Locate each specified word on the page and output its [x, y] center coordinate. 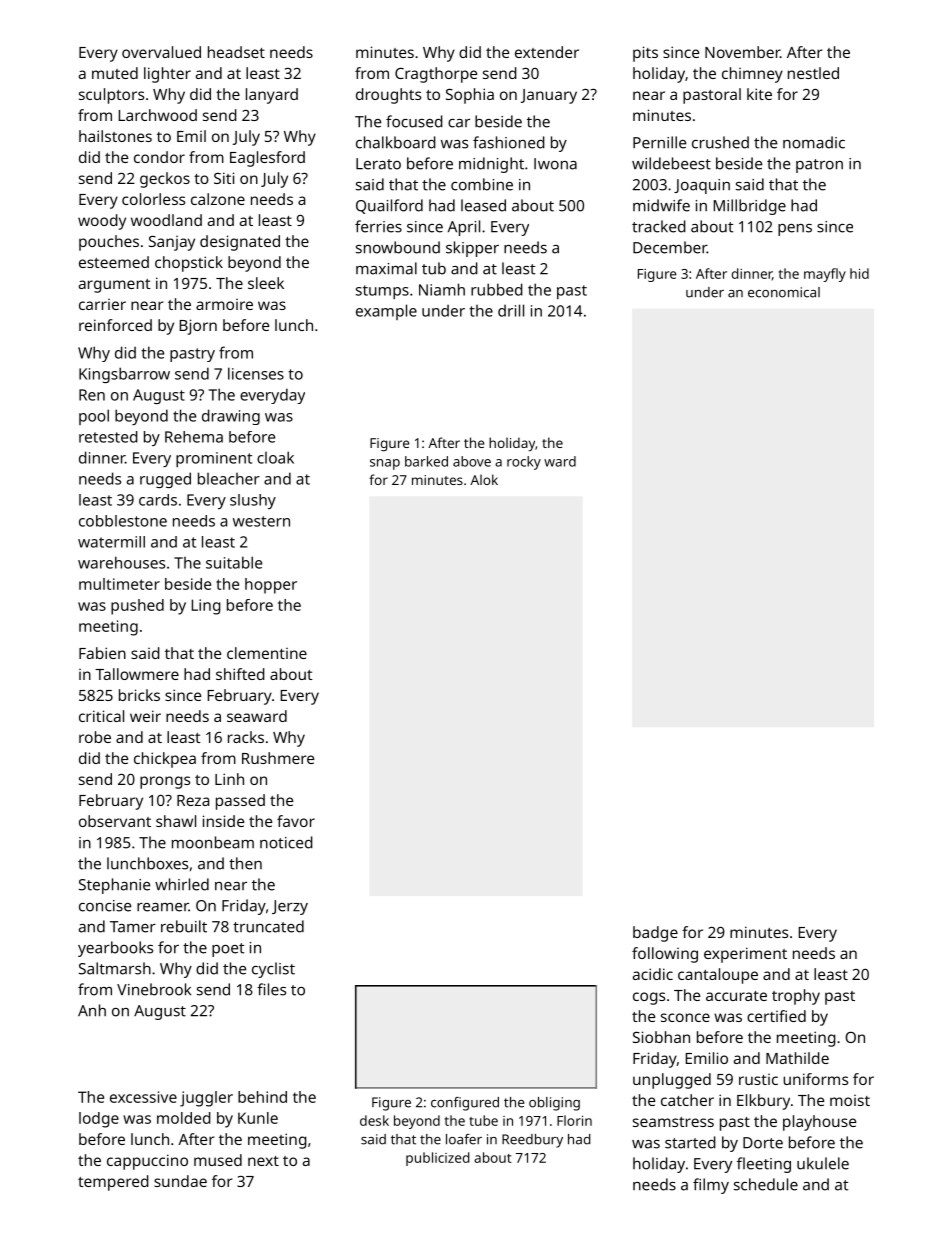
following [665, 955]
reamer [163, 907]
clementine [267, 653]
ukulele [823, 1163]
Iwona [555, 164]
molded [184, 1118]
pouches [109, 243]
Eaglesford [267, 159]
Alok [484, 479]
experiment [745, 955]
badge [655, 934]
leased [483, 205]
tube [483, 1120]
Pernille [659, 142]
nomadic [814, 142]
